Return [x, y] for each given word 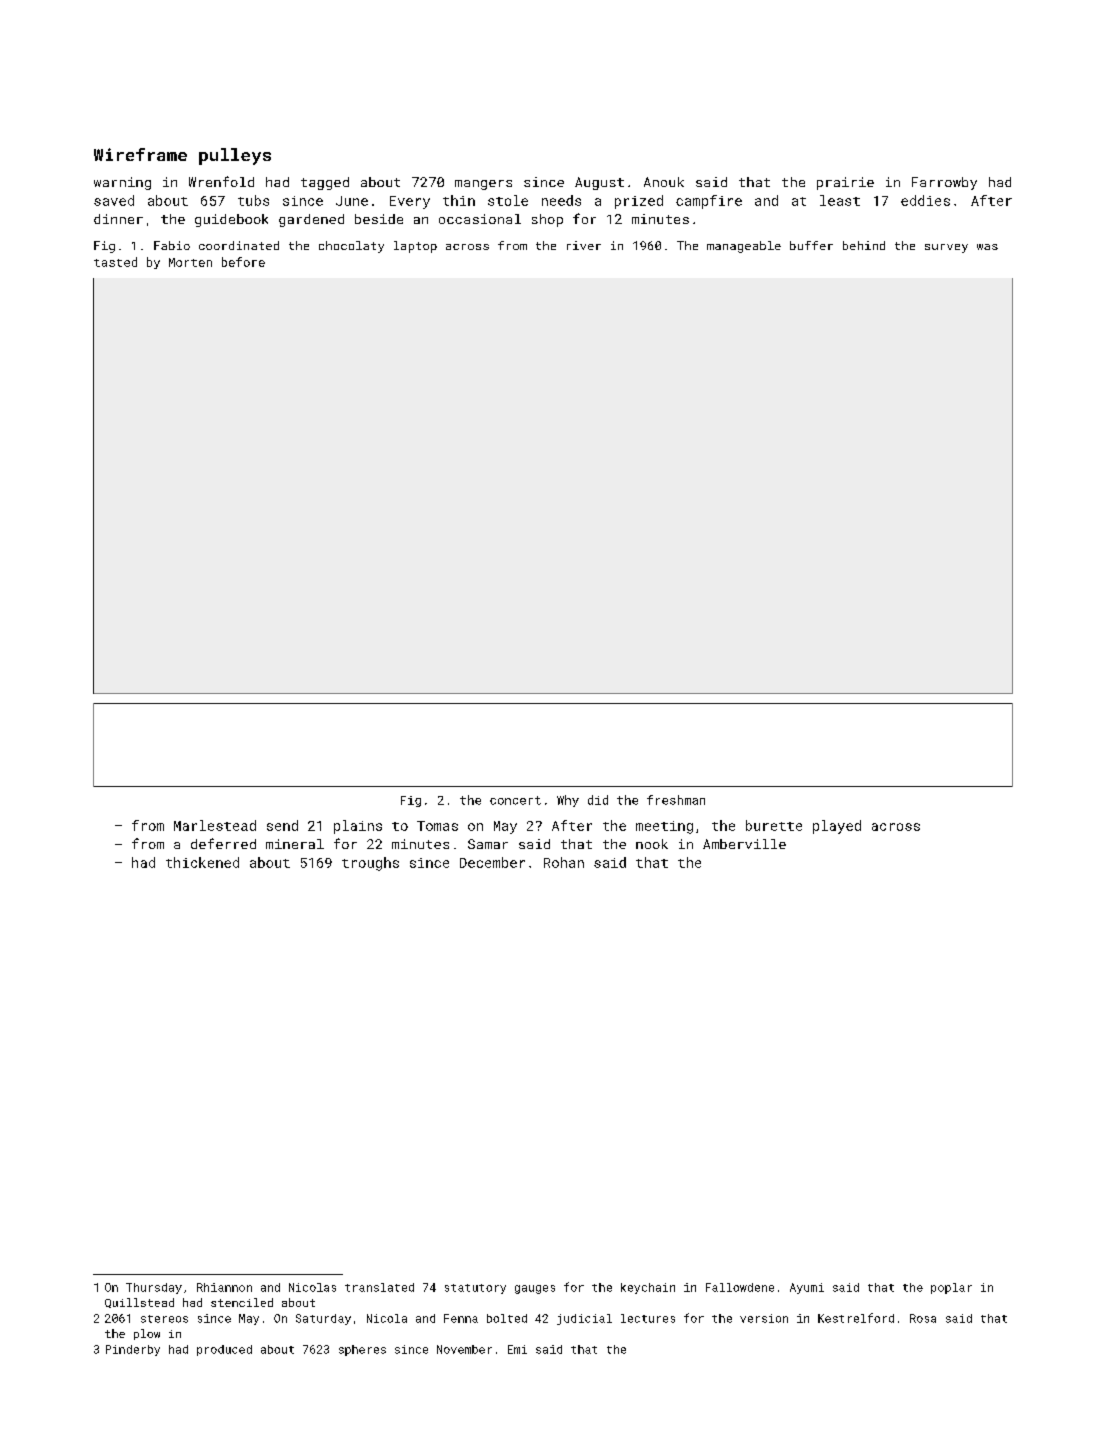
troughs [370, 864]
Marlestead [215, 825]
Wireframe [140, 154]
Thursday [154, 1288]
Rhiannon [224, 1287]
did [598, 800]
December [492, 862]
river [584, 245]
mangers [483, 185]
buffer [811, 245]
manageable [744, 247]
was [987, 247]
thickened [202, 862]
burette [774, 825]
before [243, 262]
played [837, 827]
